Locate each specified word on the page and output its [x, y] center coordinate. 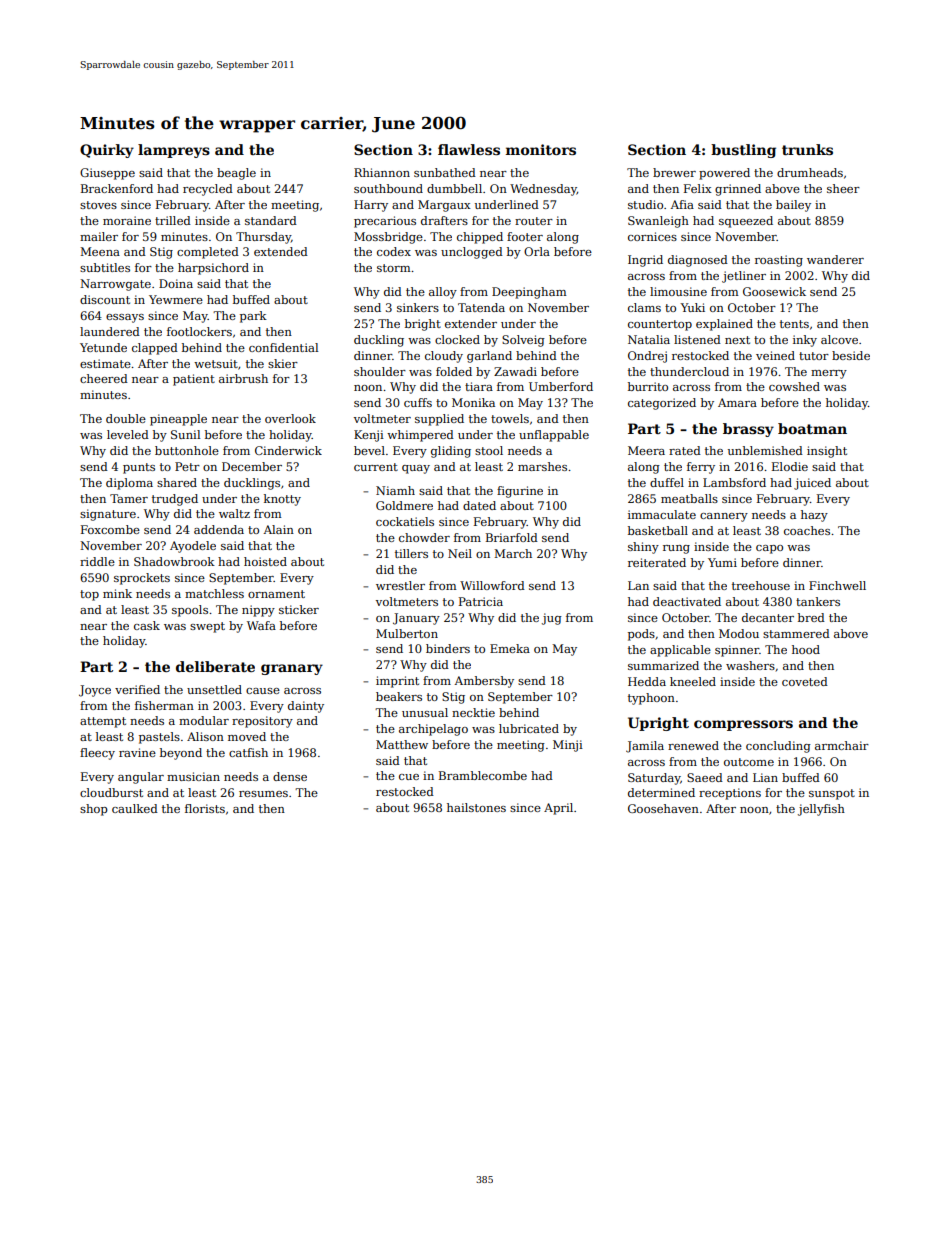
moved [247, 736]
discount [105, 299]
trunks [807, 149]
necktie [473, 712]
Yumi [722, 562]
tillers [411, 553]
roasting [779, 261]
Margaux [444, 206]
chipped [480, 238]
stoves [98, 205]
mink [117, 593]
